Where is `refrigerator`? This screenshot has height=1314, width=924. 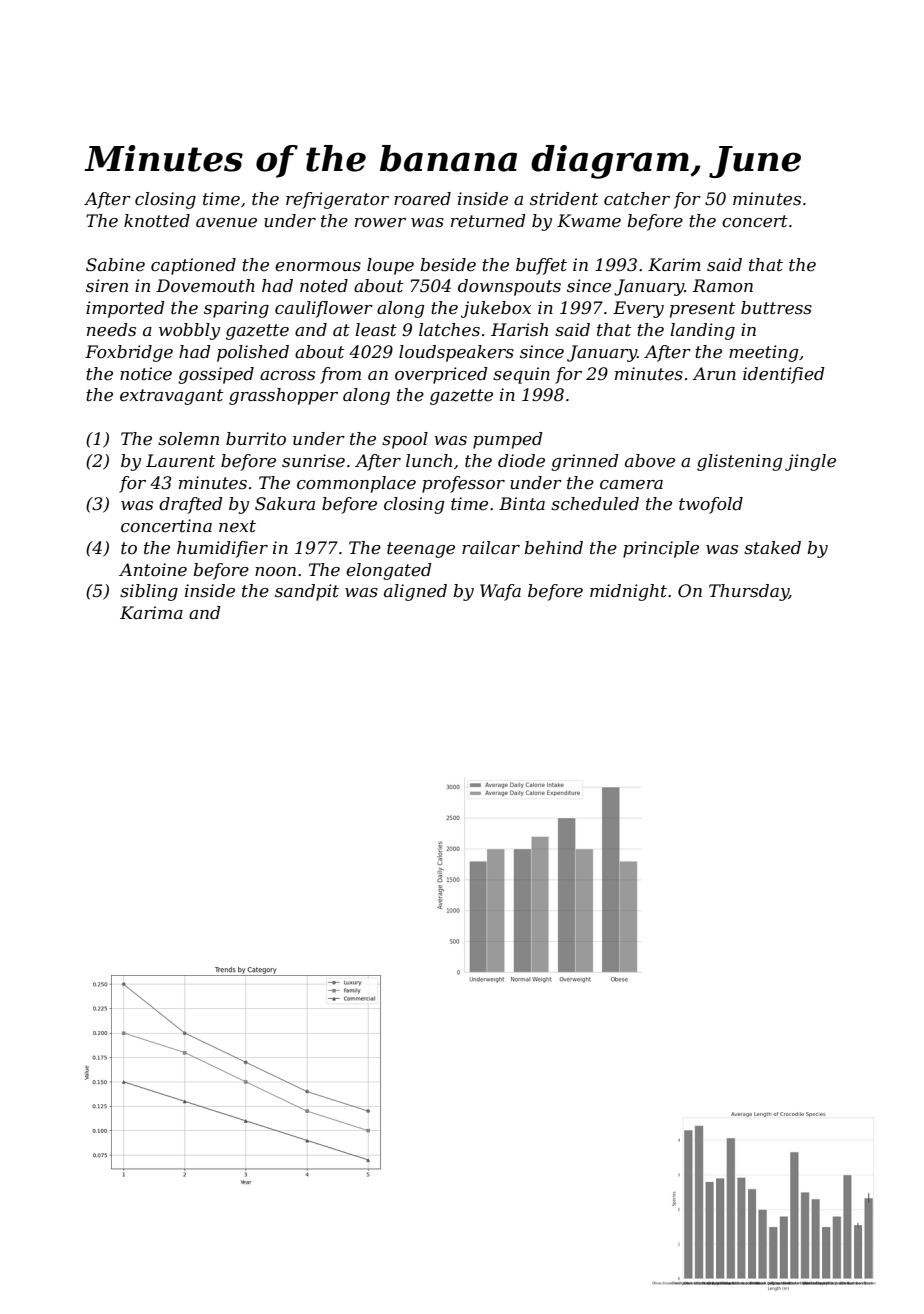 refrigerator is located at coordinates (337, 200).
